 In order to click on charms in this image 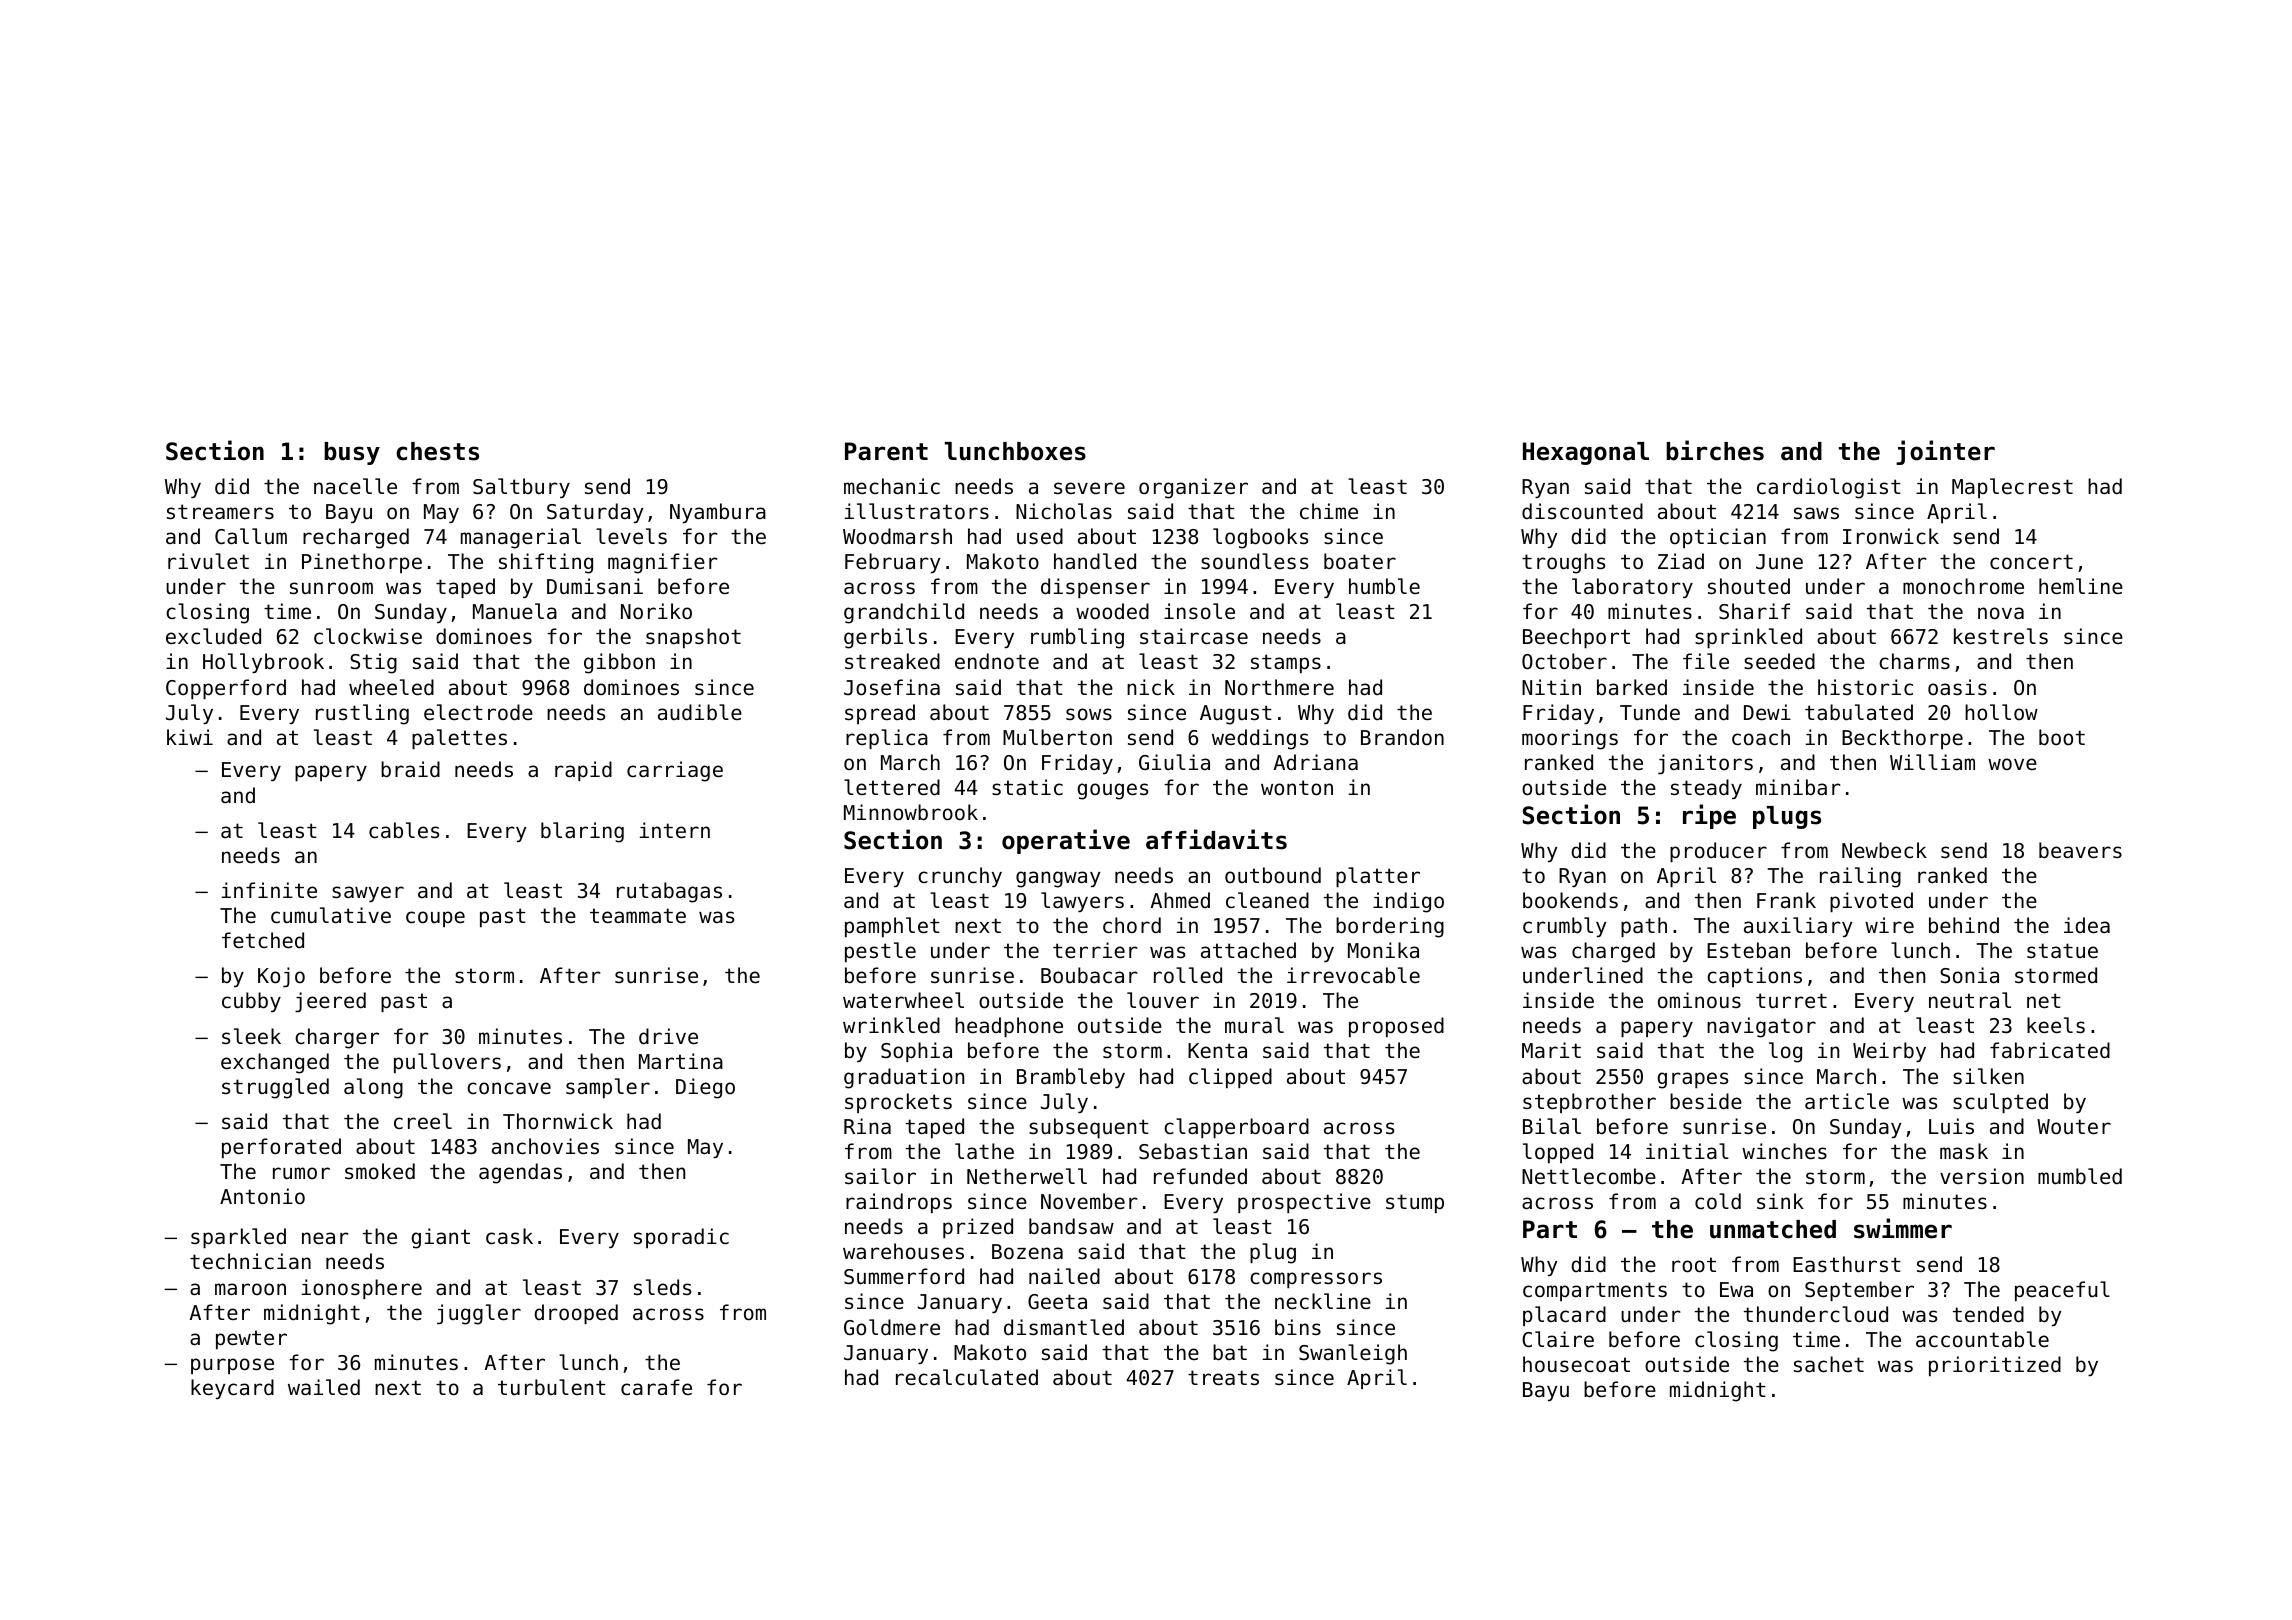, I will do `click(1914, 661)`.
